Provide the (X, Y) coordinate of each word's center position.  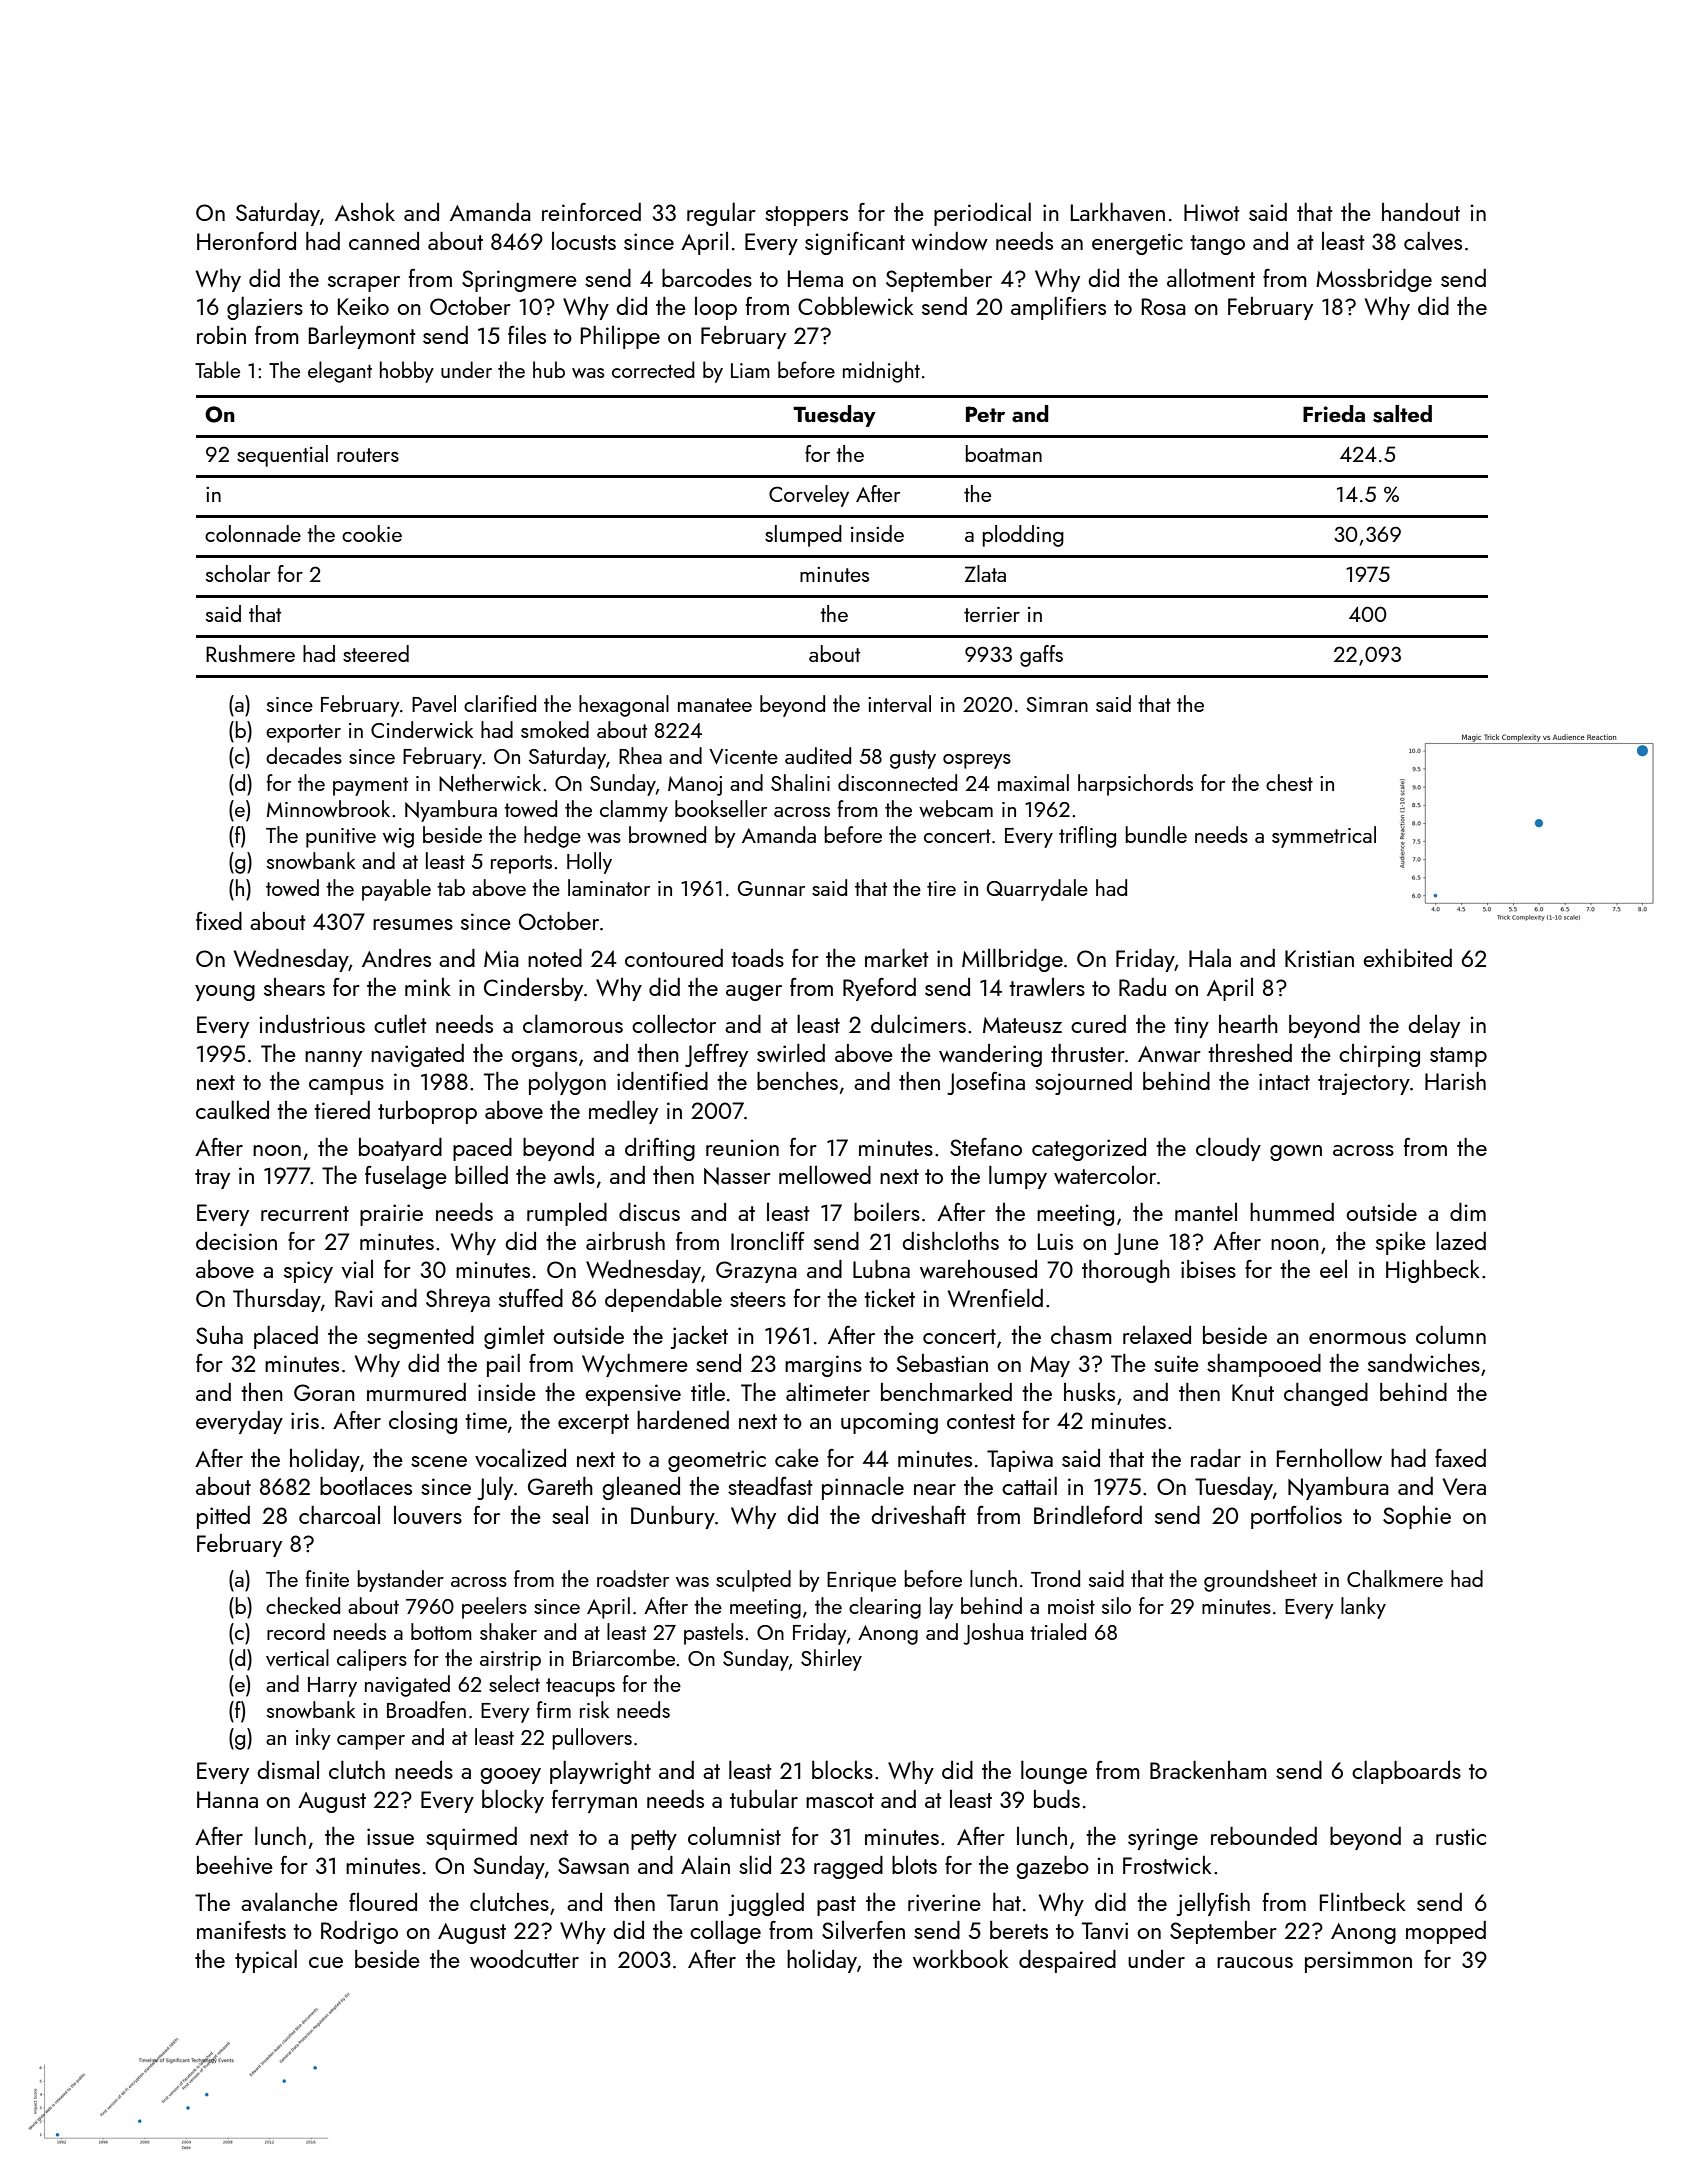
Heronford (246, 241)
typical (266, 1961)
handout (1421, 212)
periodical (982, 214)
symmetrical (1324, 837)
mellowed (825, 1174)
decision (236, 1241)
